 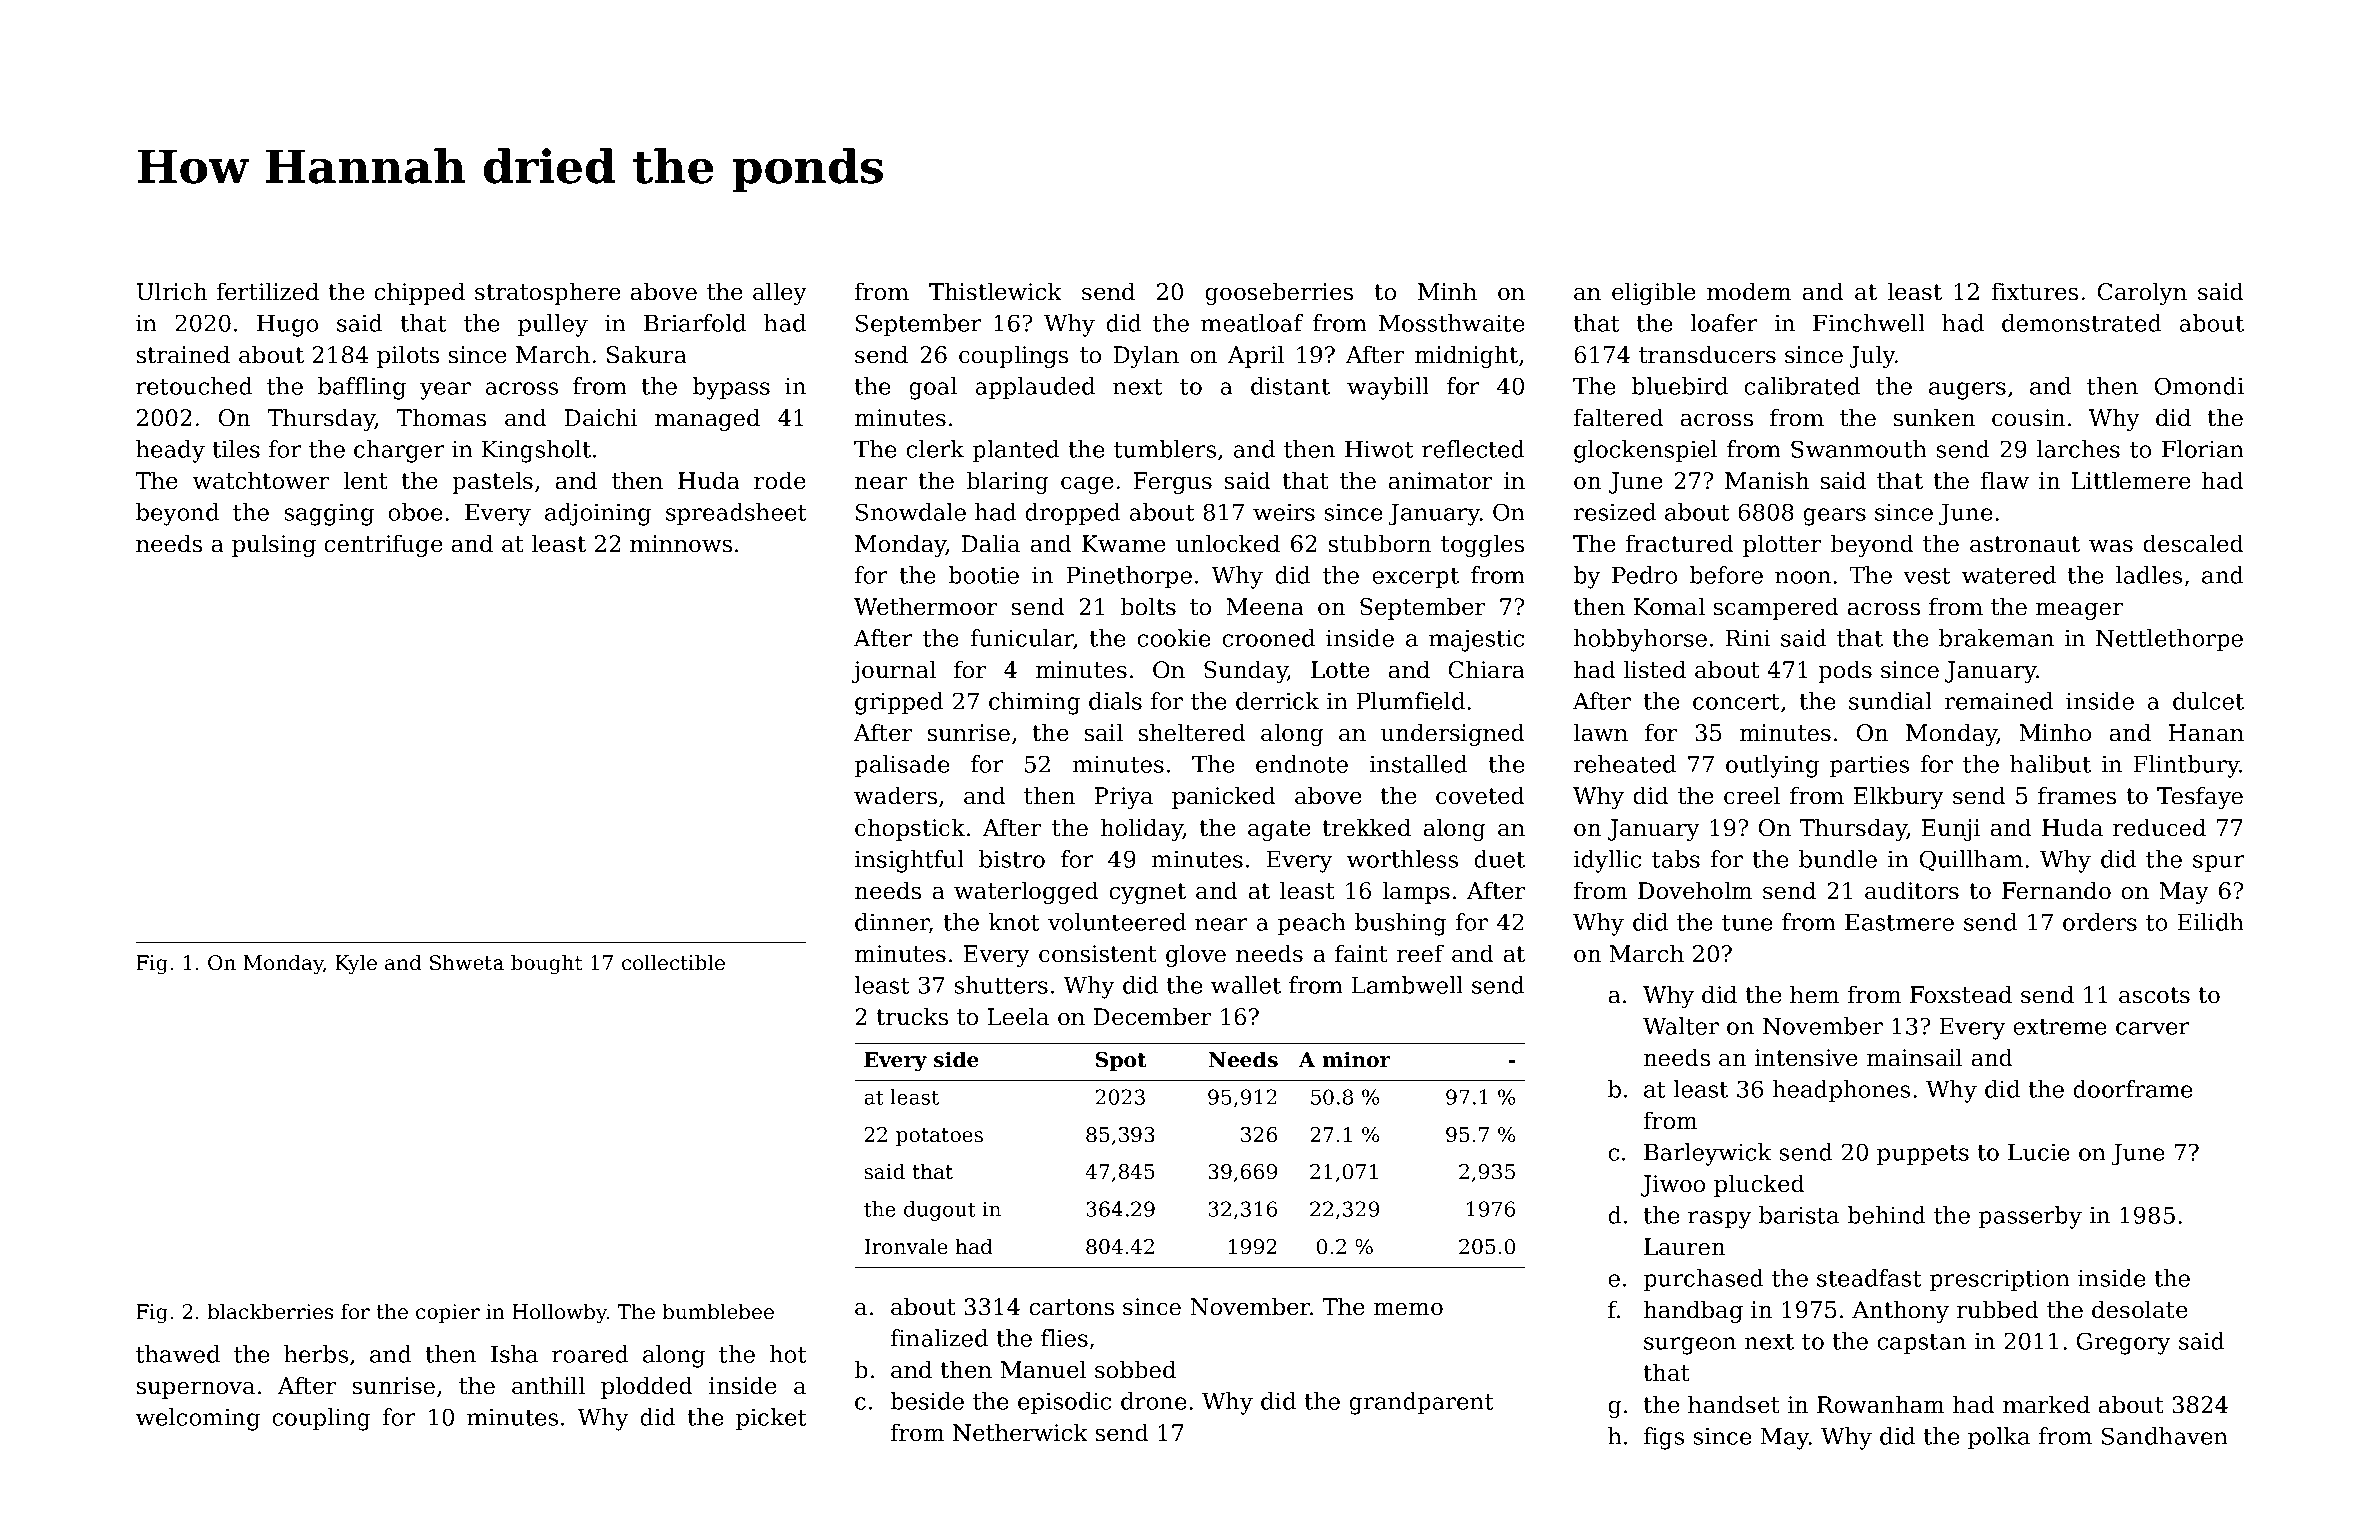 What do you see at coordinates (178, 1354) in the page?
I see `thawed` at bounding box center [178, 1354].
